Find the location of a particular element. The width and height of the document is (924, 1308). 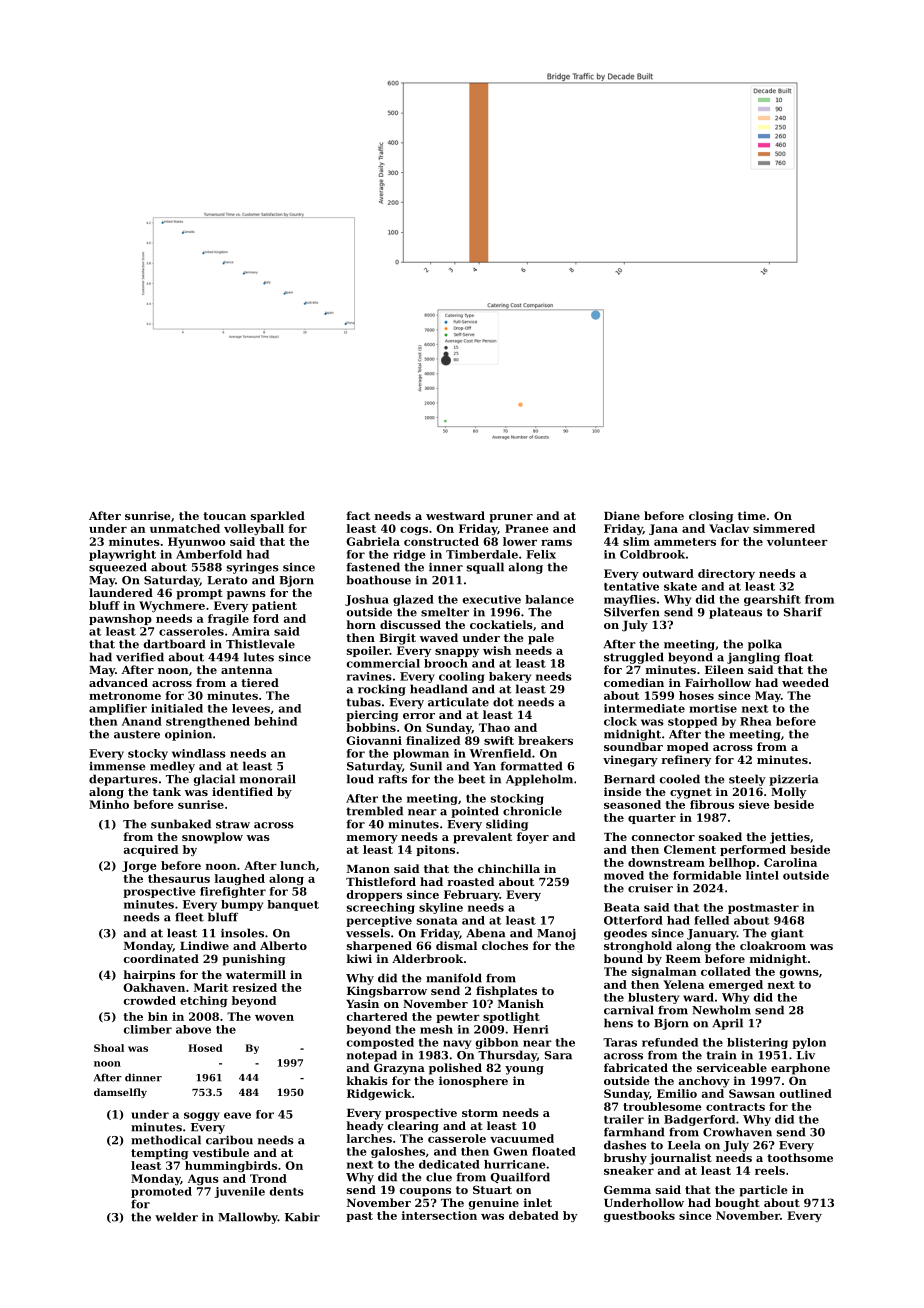

anchovy is located at coordinates (704, 1082).
